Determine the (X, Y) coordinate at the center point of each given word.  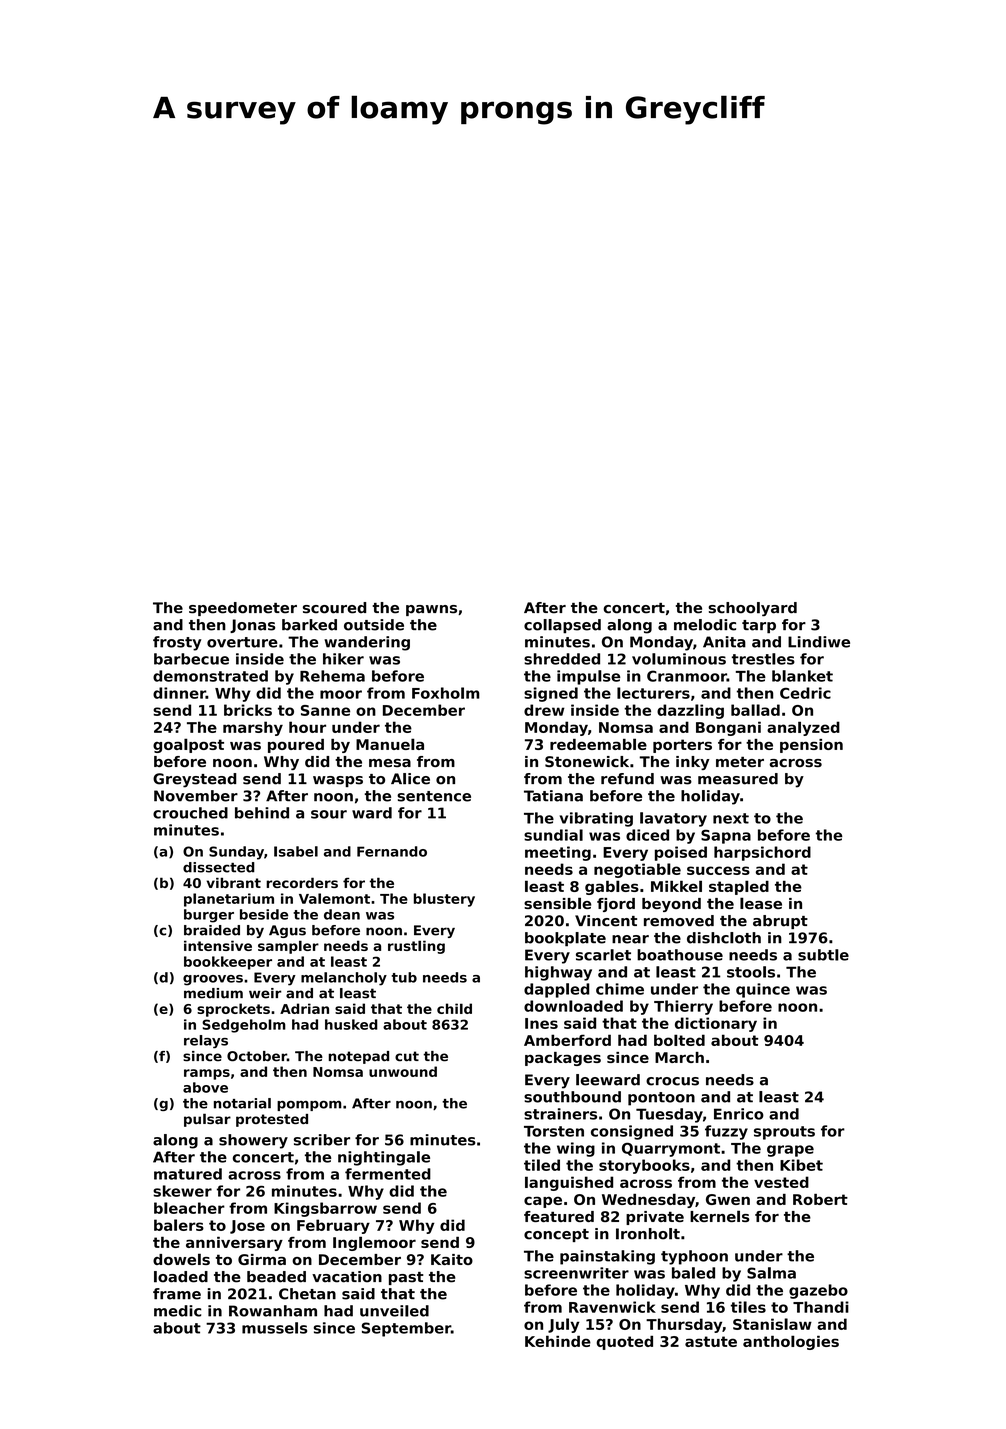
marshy (253, 728)
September (406, 1329)
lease (761, 903)
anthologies (791, 1342)
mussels (274, 1328)
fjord (616, 905)
